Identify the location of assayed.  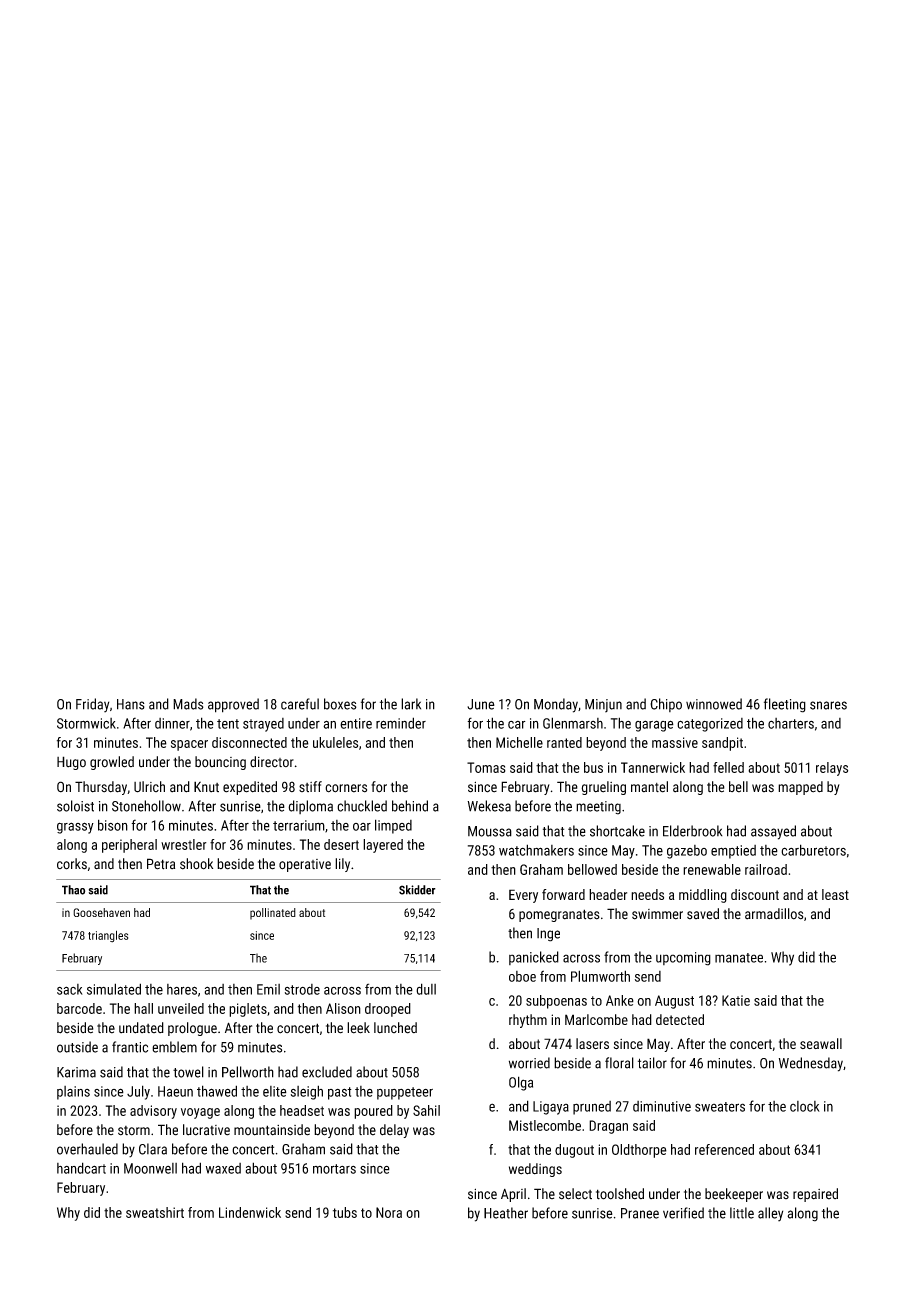
(773, 832).
